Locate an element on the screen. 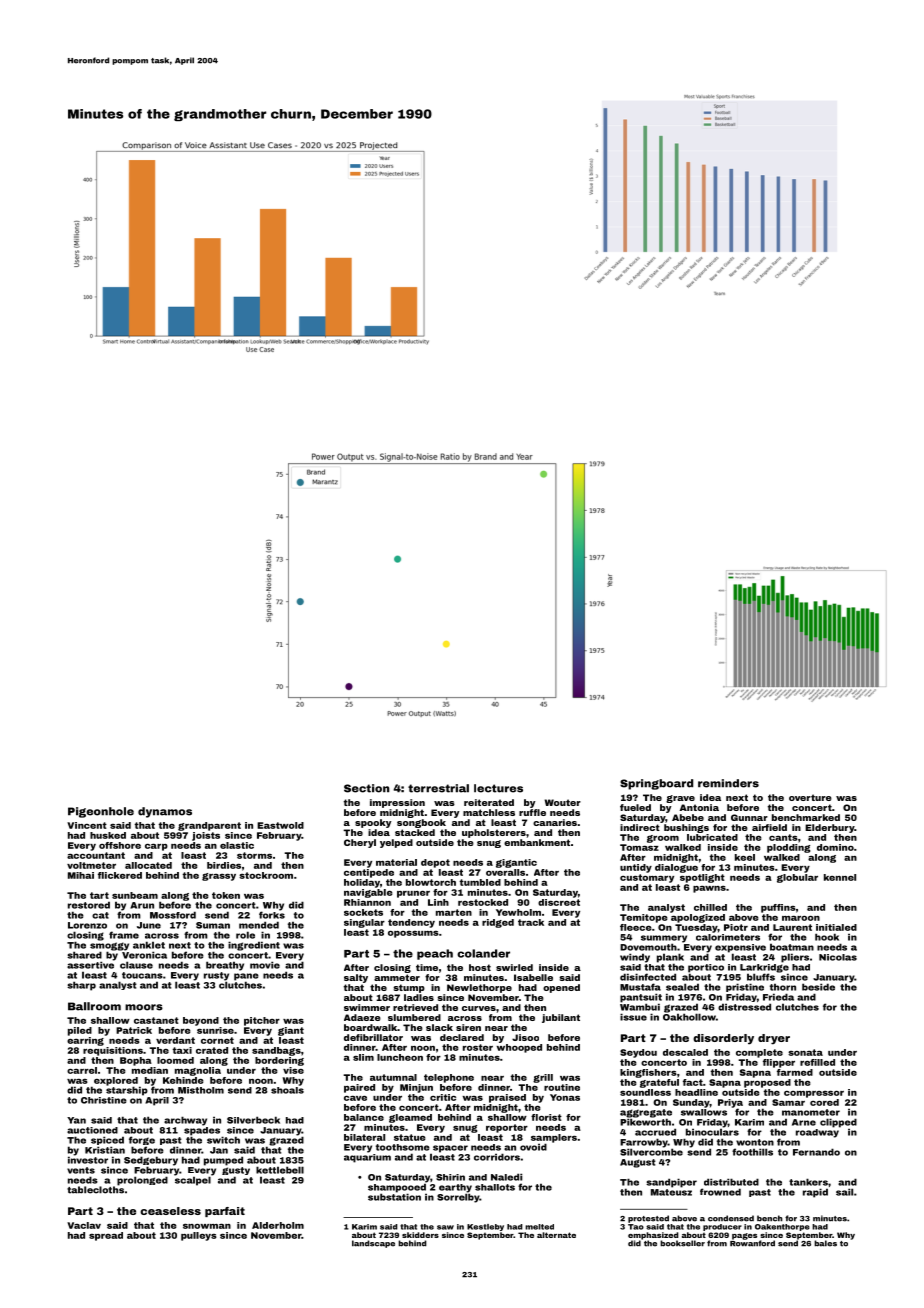  joists is located at coordinates (206, 836).
